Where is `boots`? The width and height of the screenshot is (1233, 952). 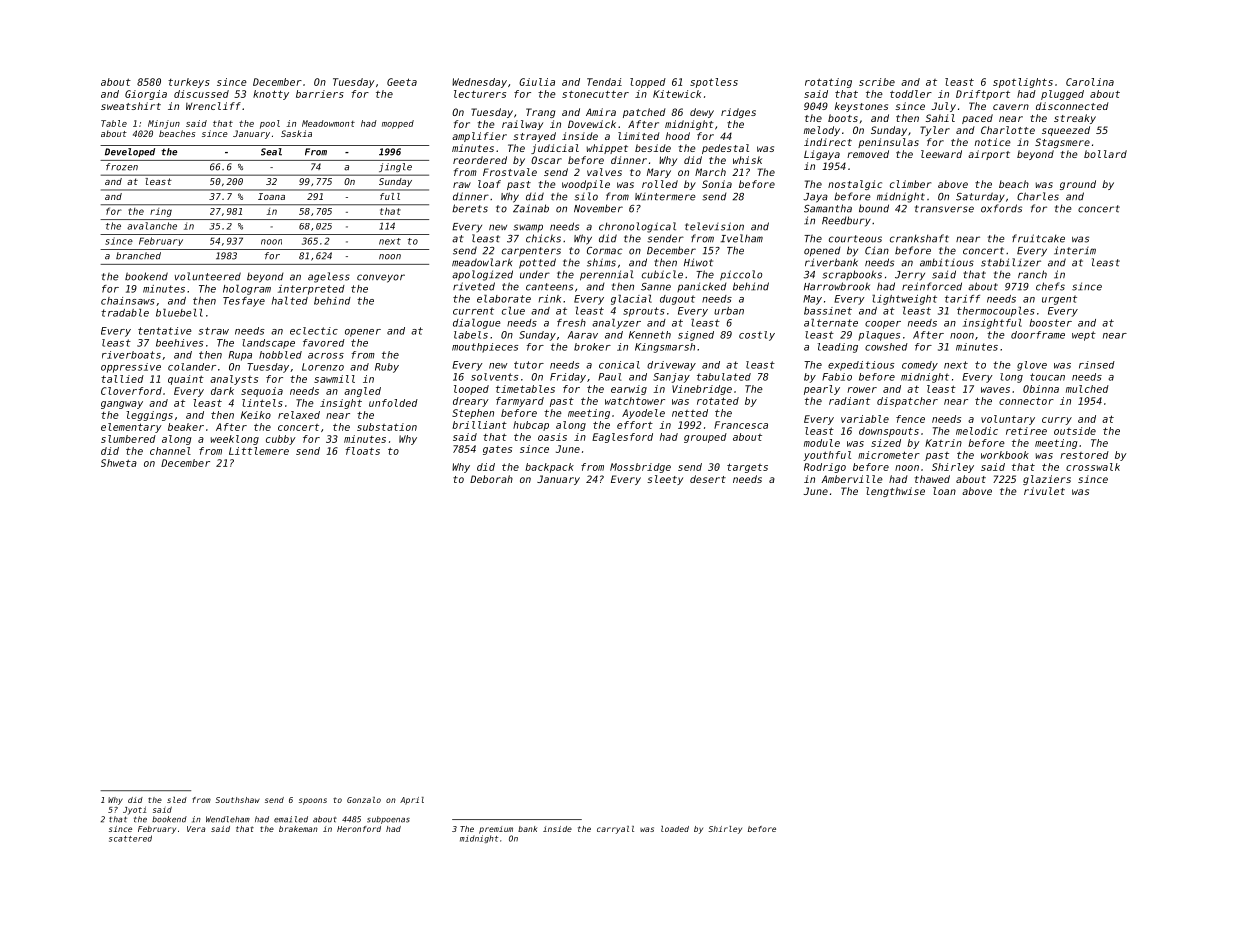
boots is located at coordinates (843, 118).
